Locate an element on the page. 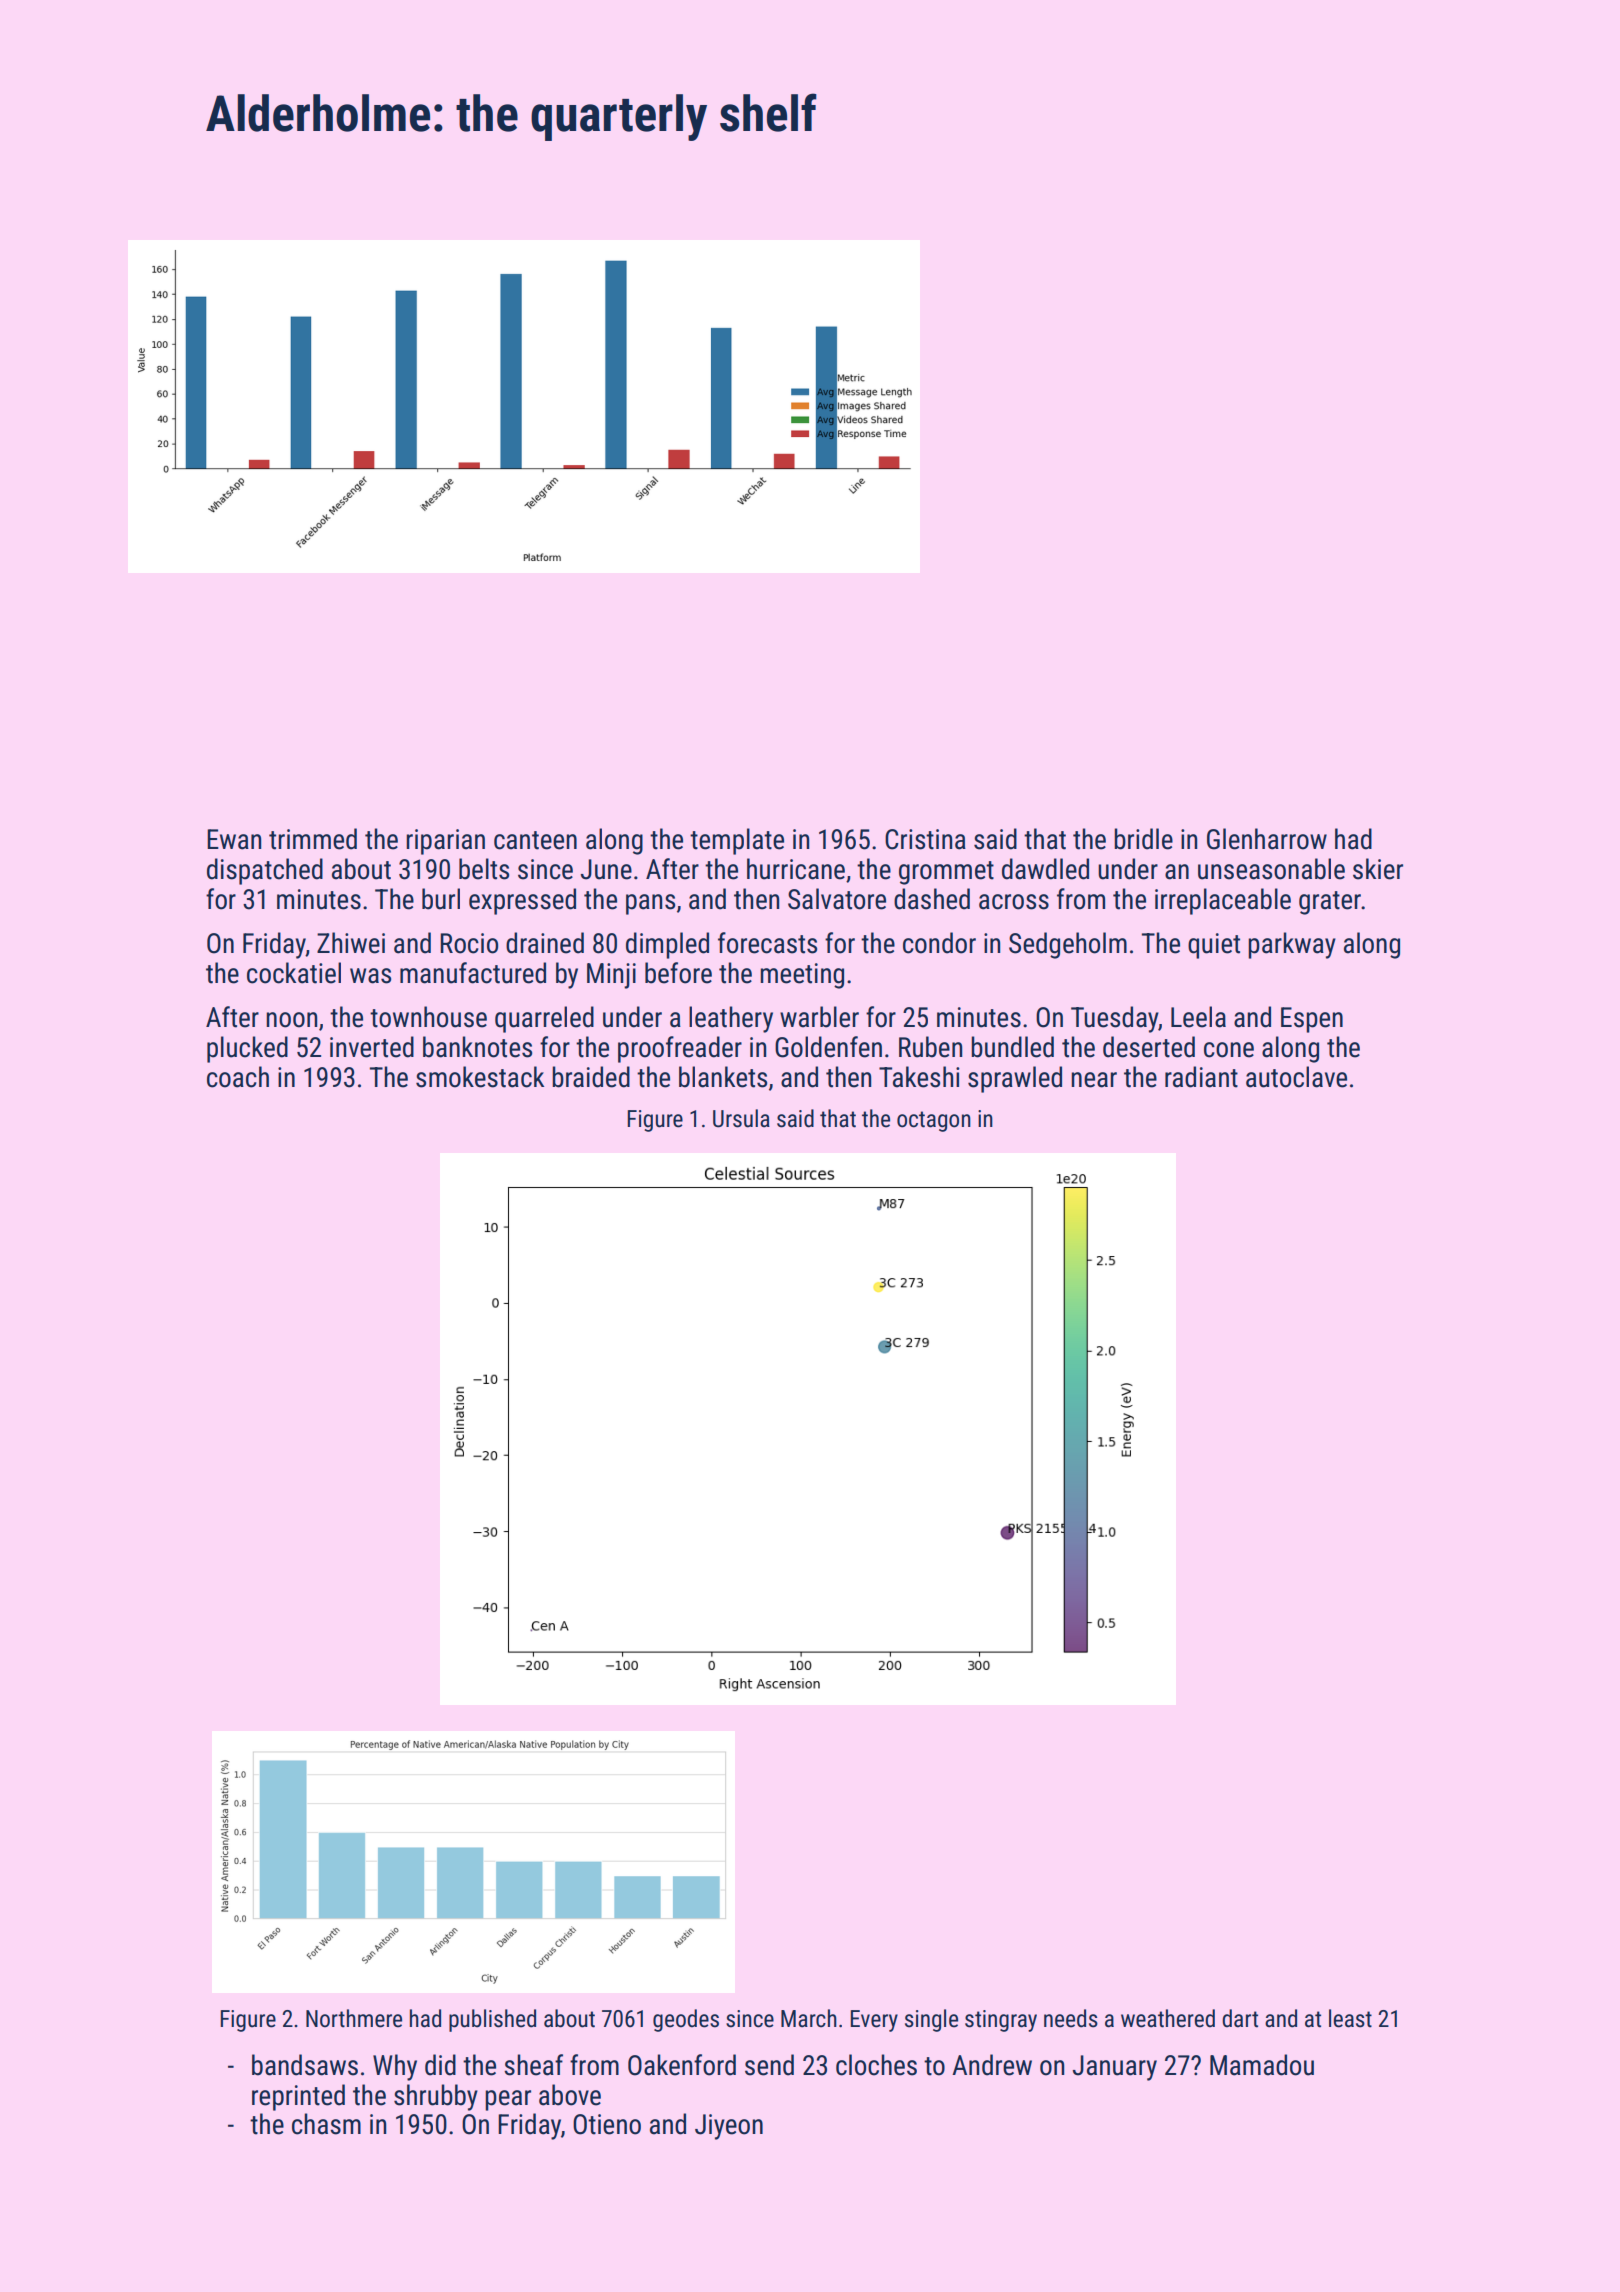 This page has height=2292, width=1620. Leela is located at coordinates (1198, 1017).
